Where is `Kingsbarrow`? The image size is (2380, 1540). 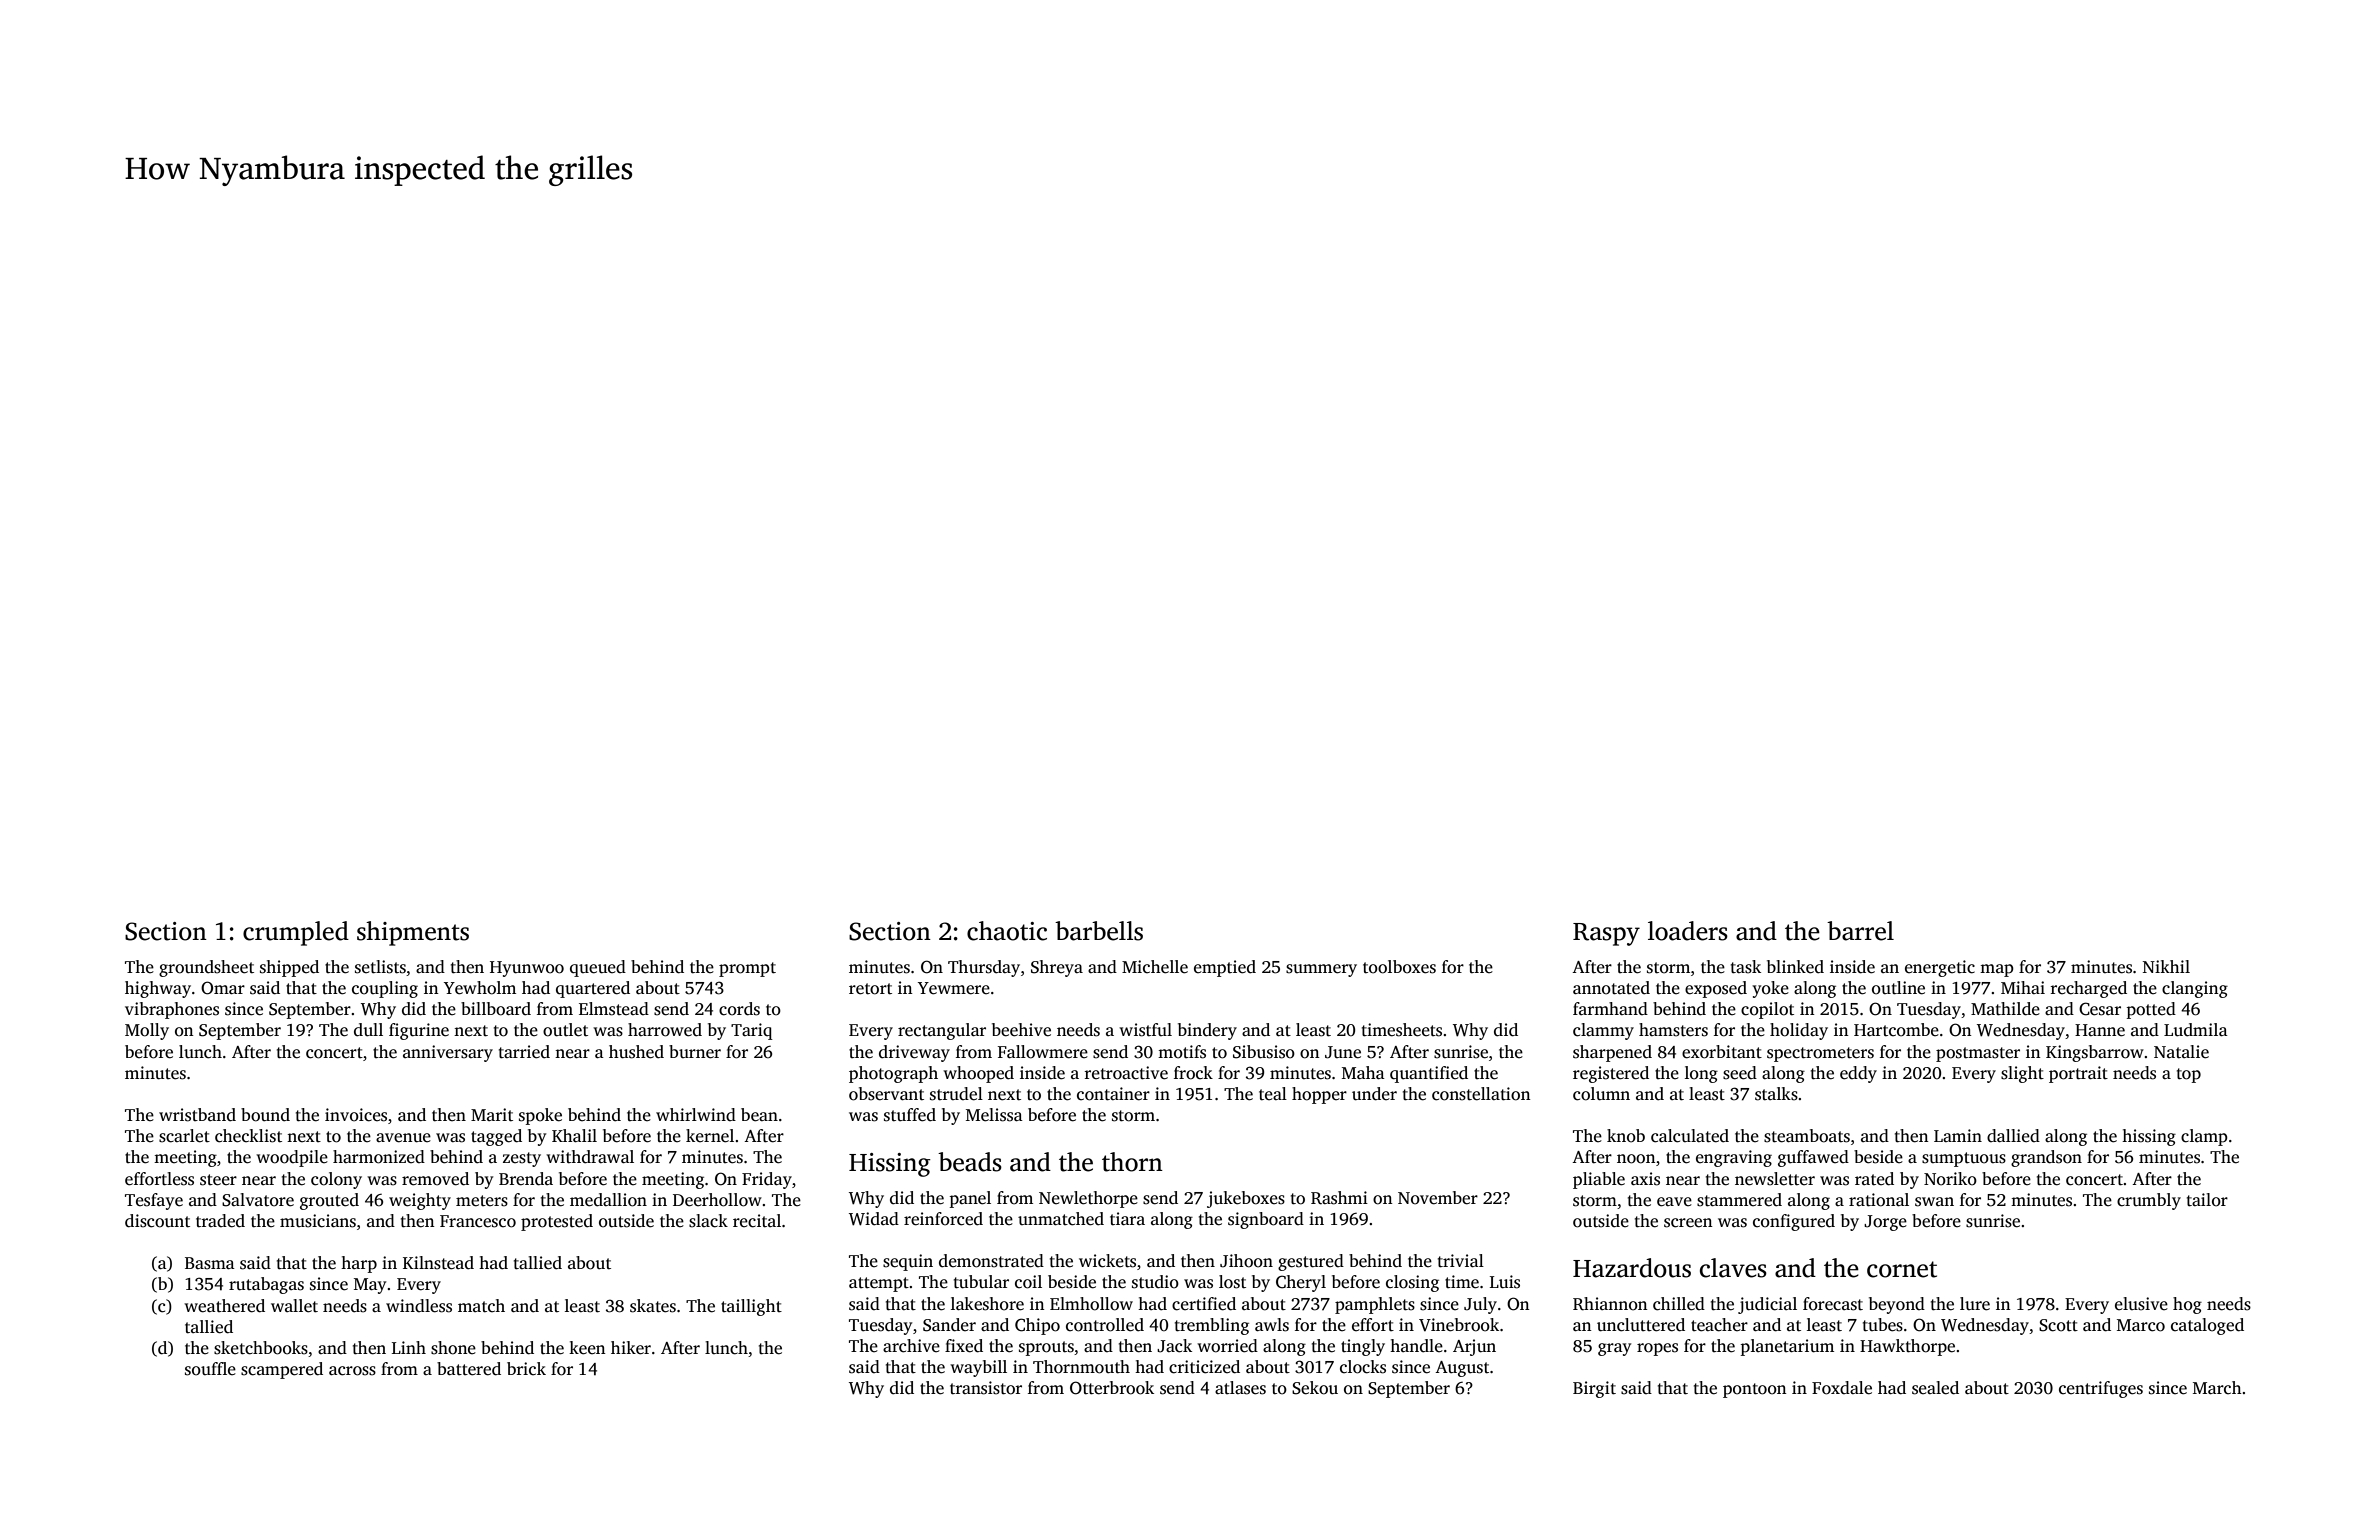
Kingsbarrow is located at coordinates (2095, 1053).
